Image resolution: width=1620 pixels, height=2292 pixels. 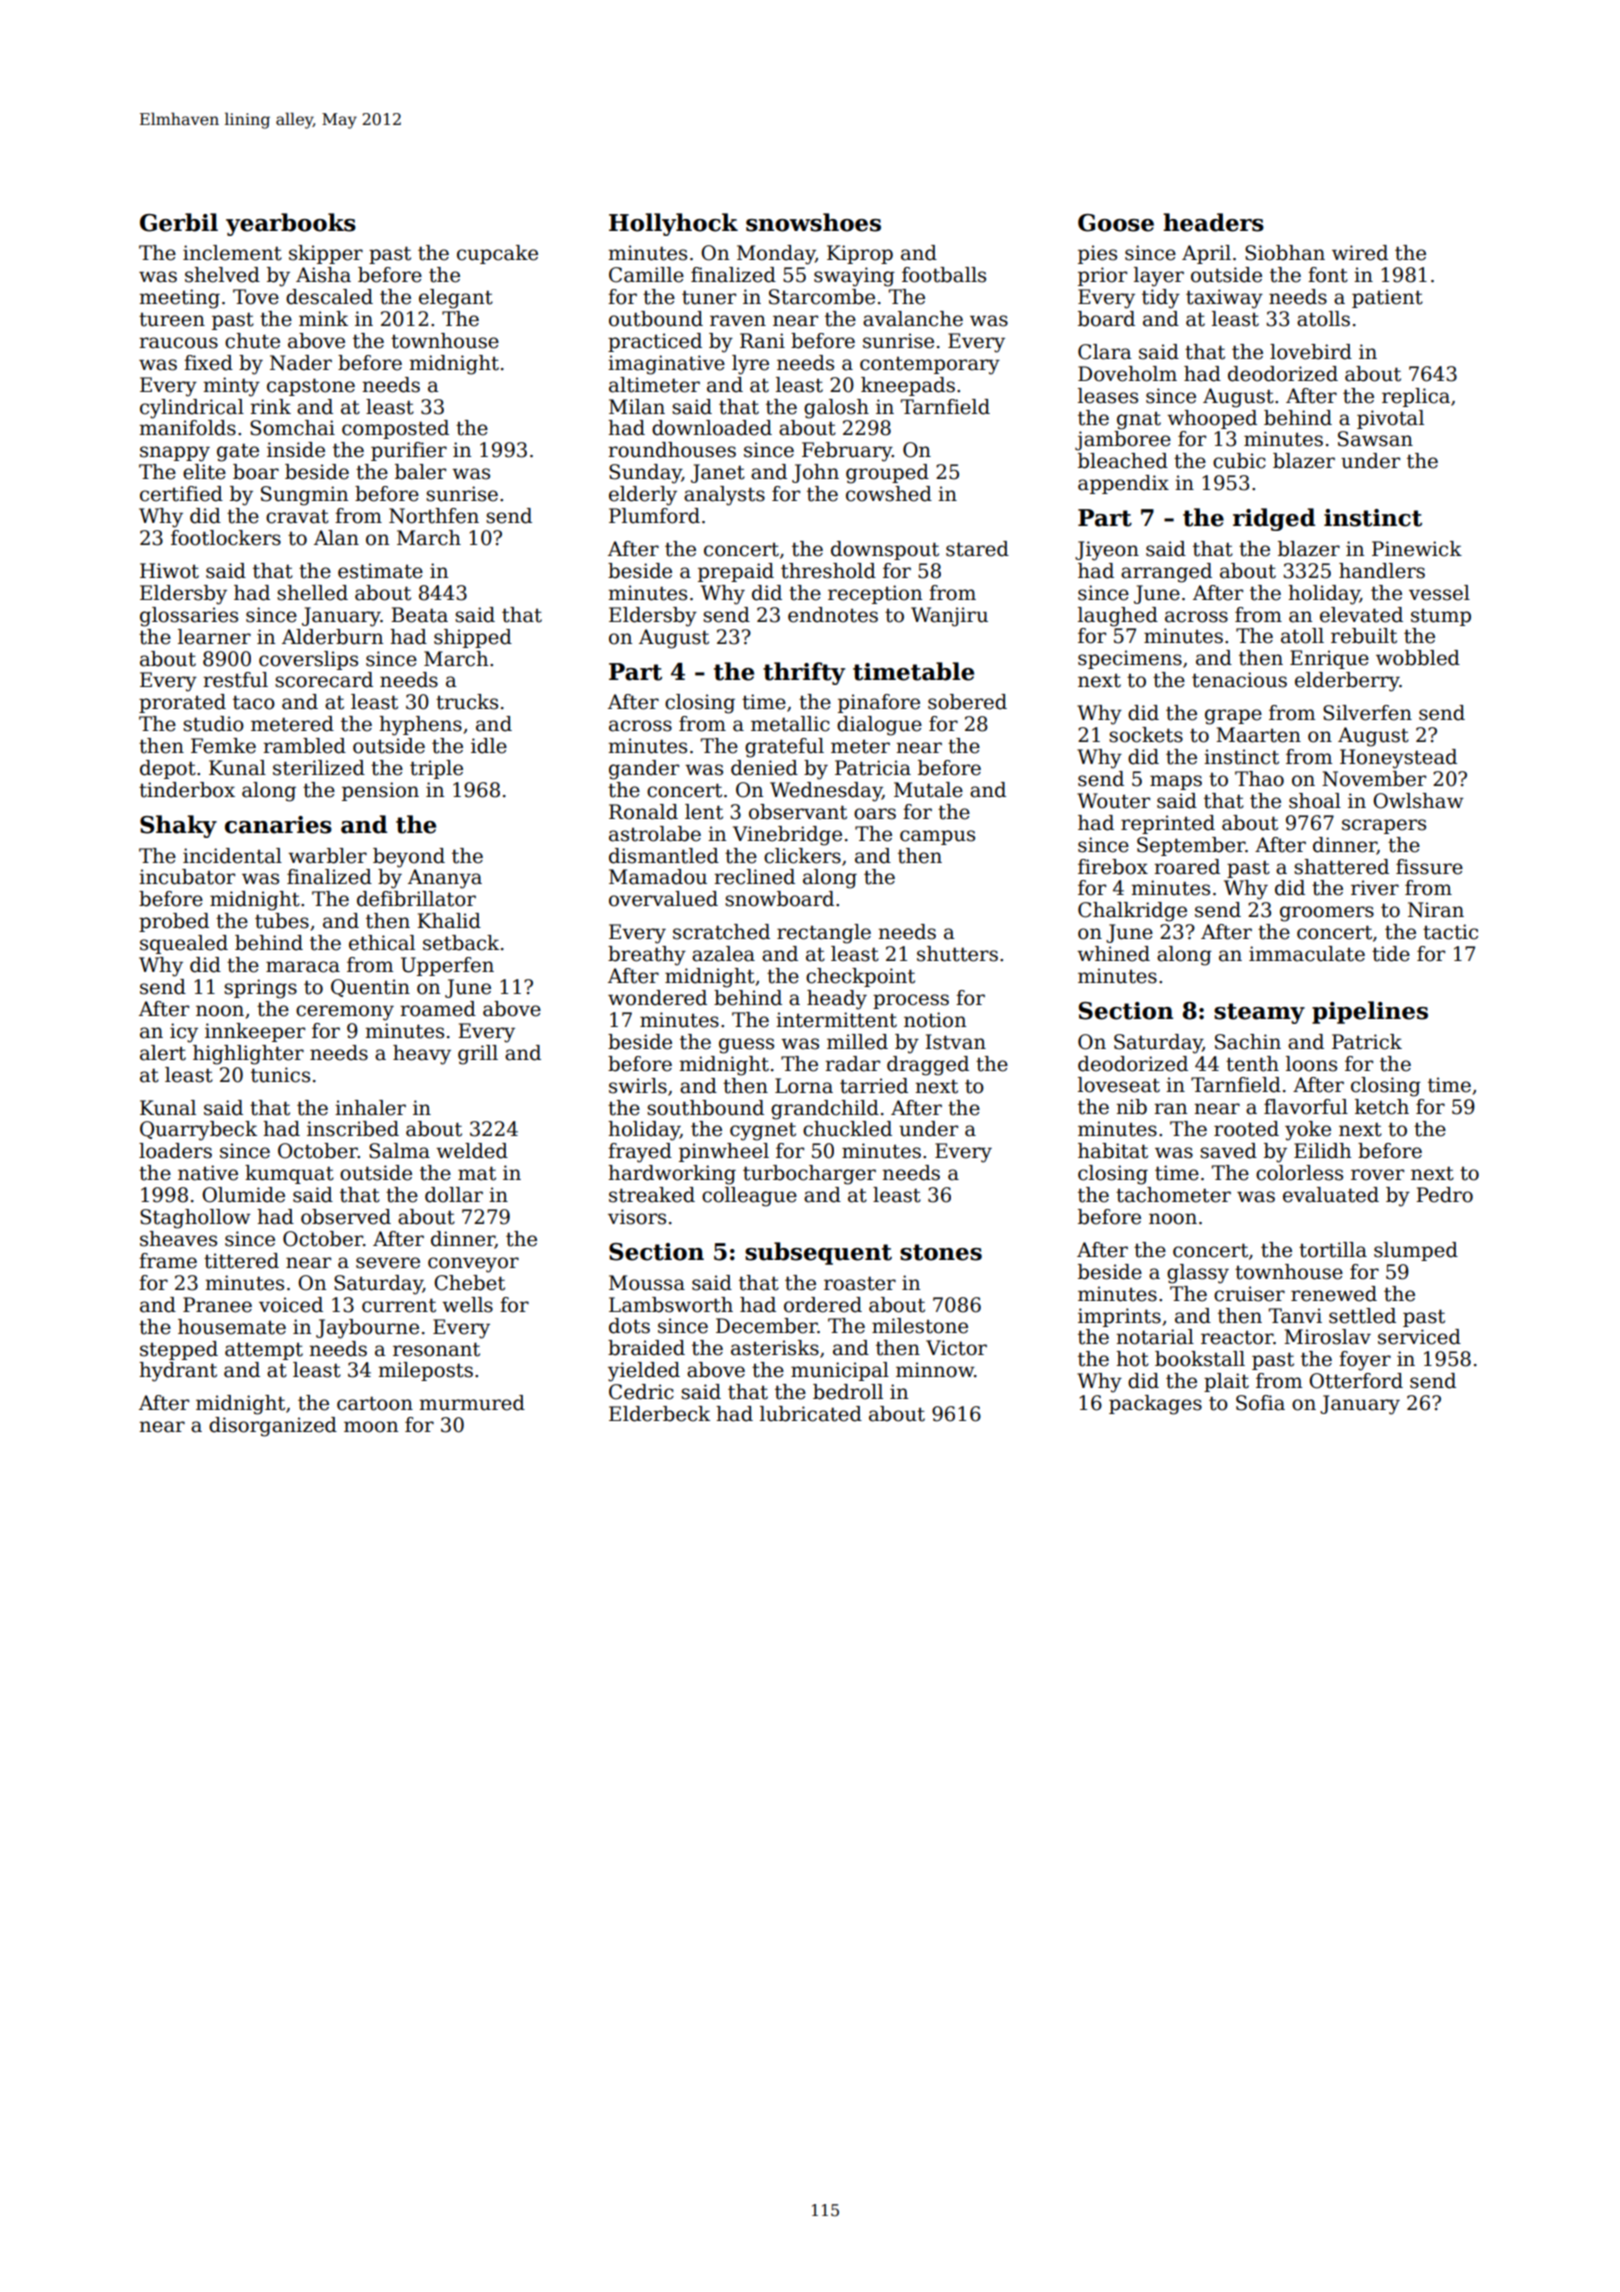 What do you see at coordinates (1419, 1337) in the screenshot?
I see `serviced` at bounding box center [1419, 1337].
